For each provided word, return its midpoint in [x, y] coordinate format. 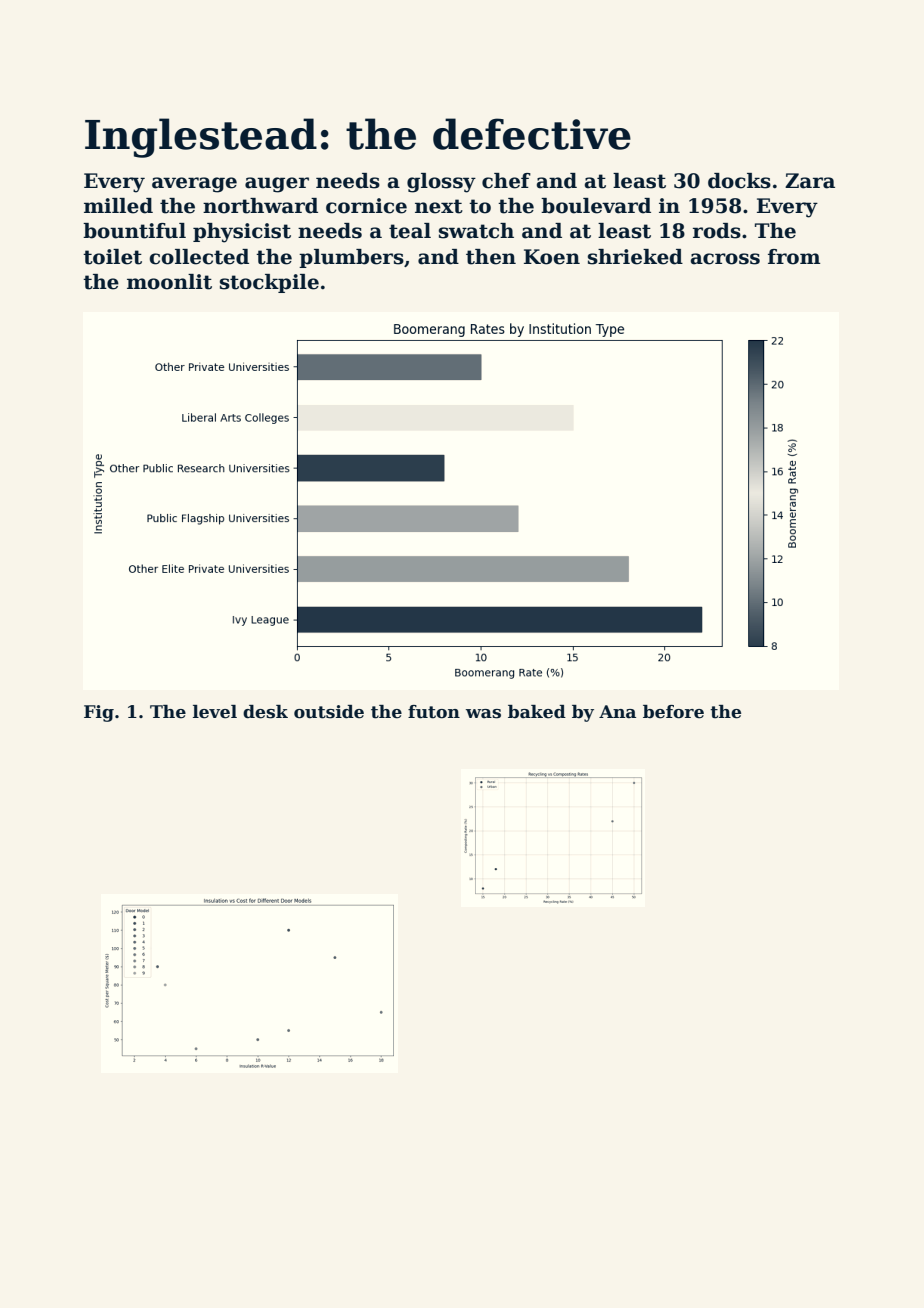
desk [265, 712]
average [194, 185]
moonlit [169, 282]
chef [506, 181]
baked [537, 712]
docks [739, 181]
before [673, 712]
